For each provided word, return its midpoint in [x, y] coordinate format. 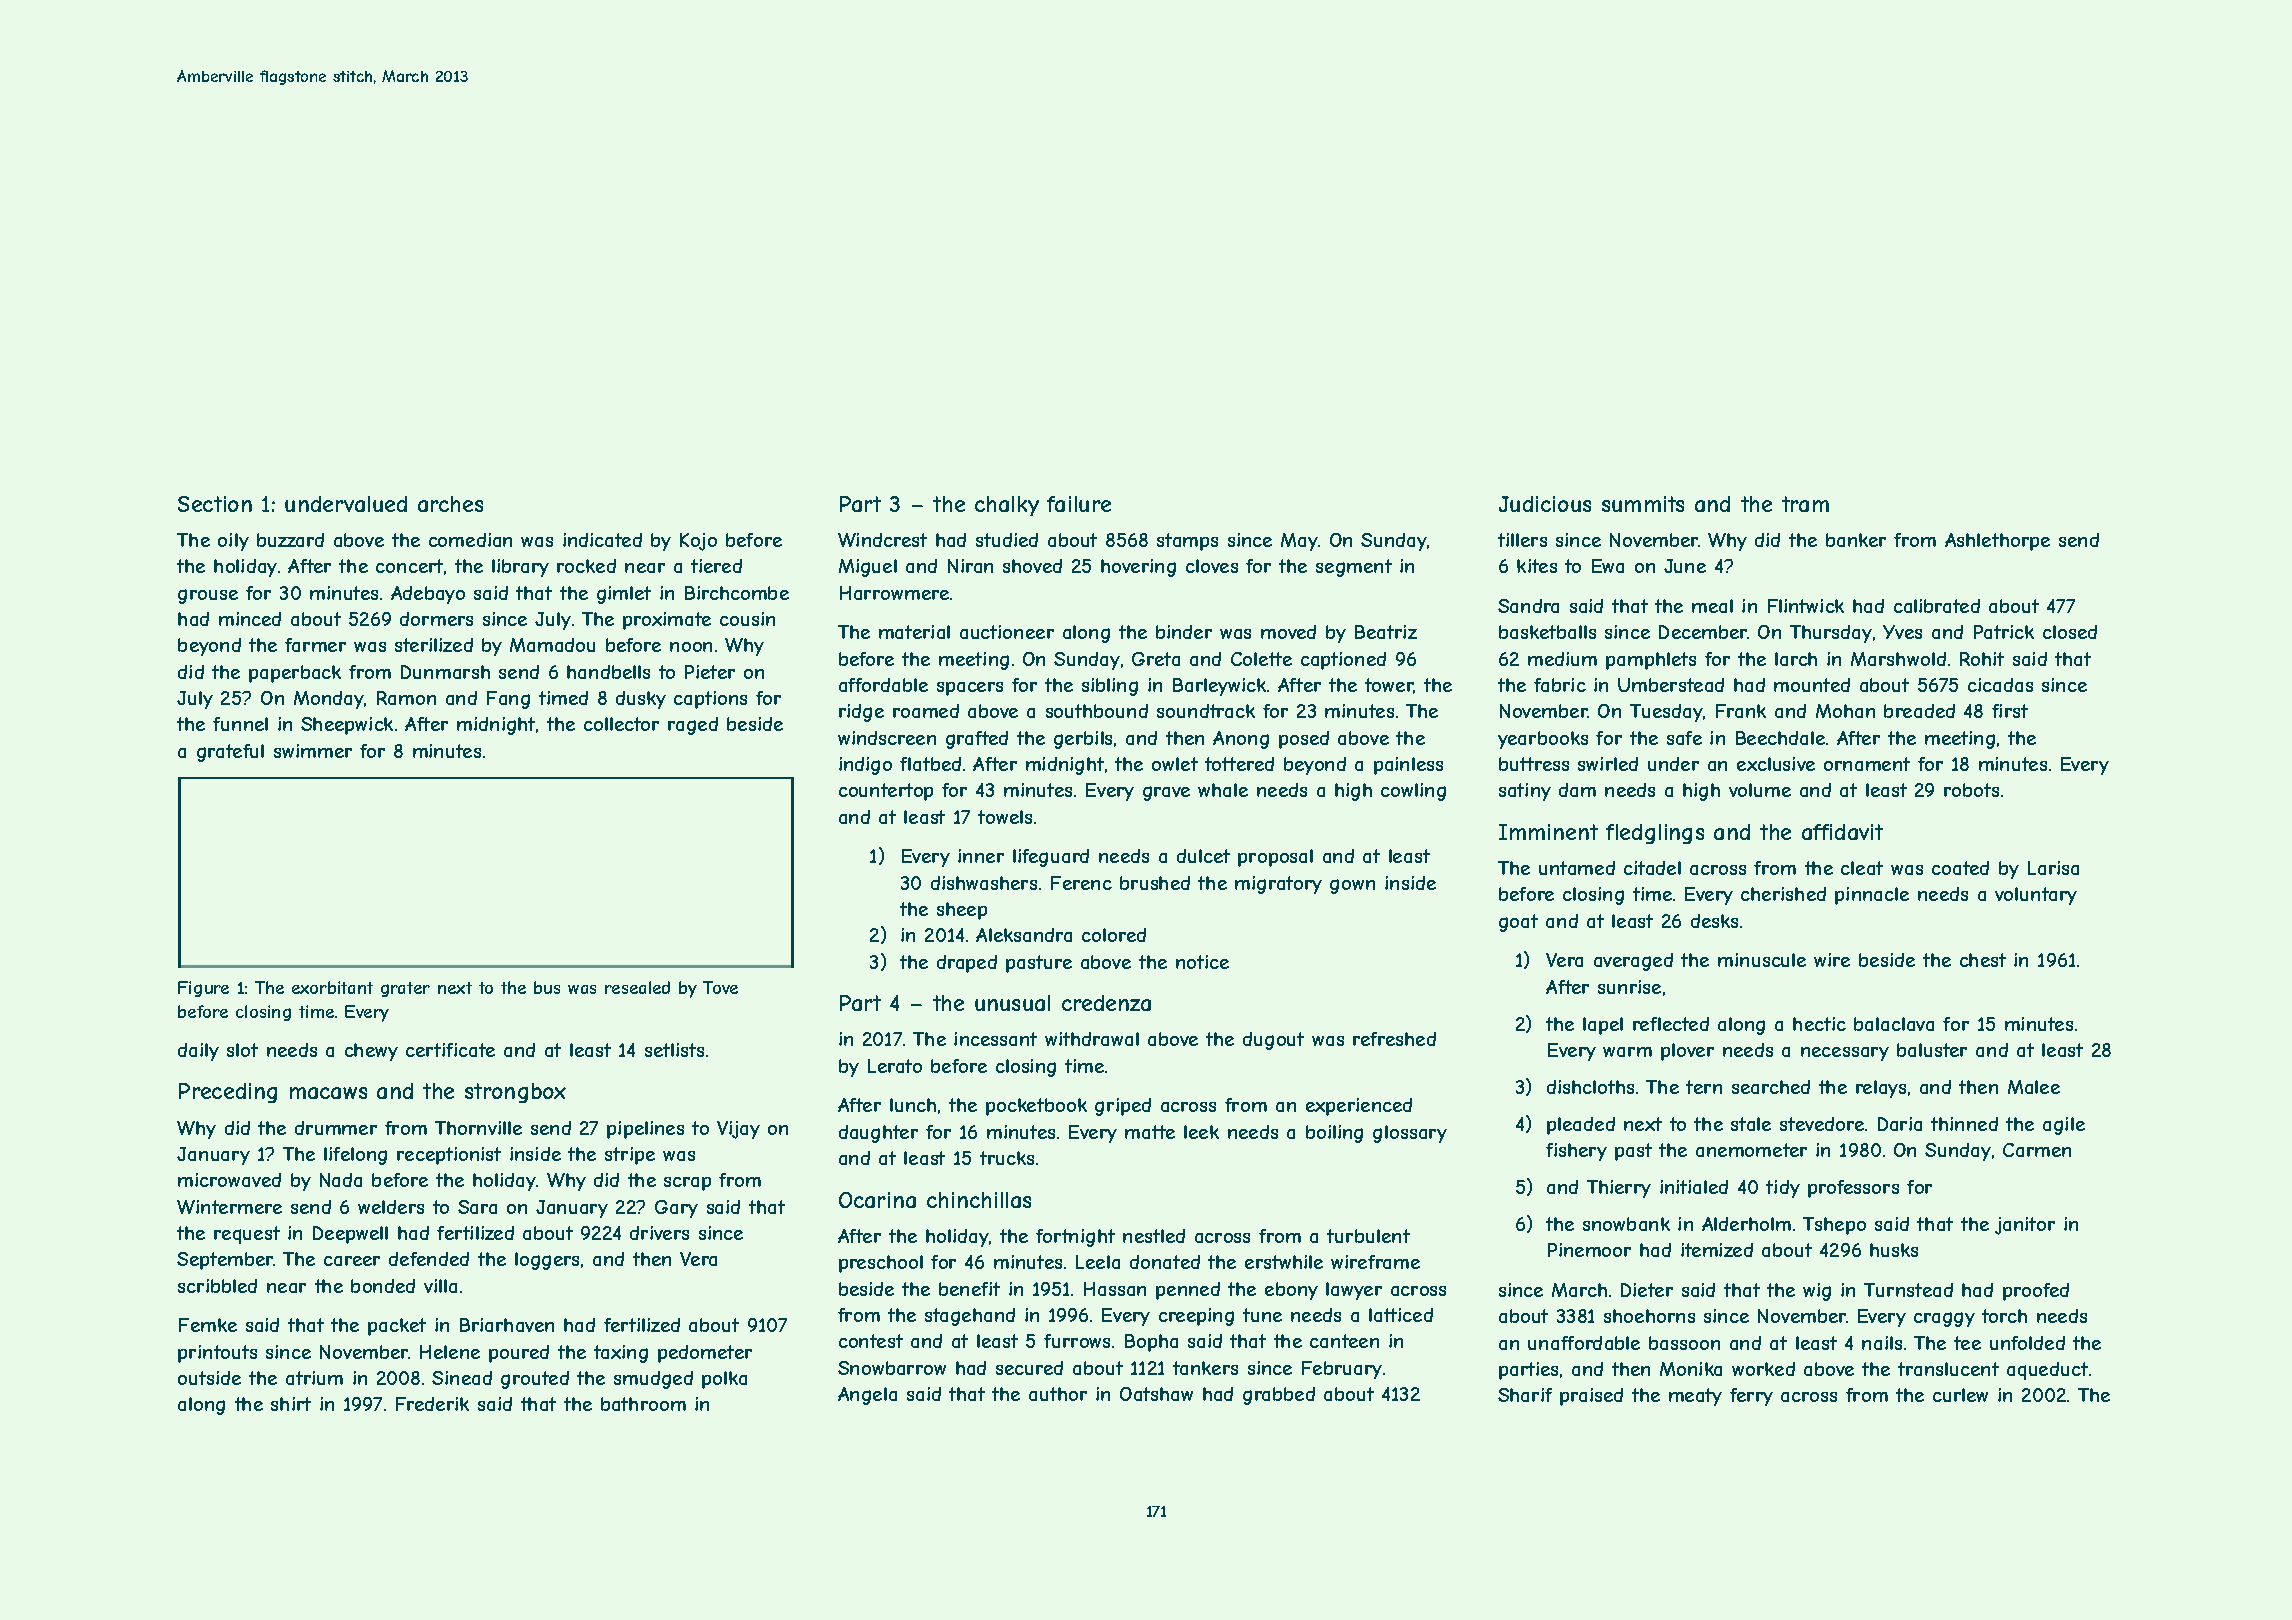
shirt [291, 1404]
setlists [674, 1050]
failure [1079, 504]
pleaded [1581, 1126]
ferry [1751, 1397]
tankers [1205, 1368]
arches [450, 504]
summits [1643, 504]
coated [1960, 868]
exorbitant [332, 987]
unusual [1012, 1003]
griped [1123, 1107]
